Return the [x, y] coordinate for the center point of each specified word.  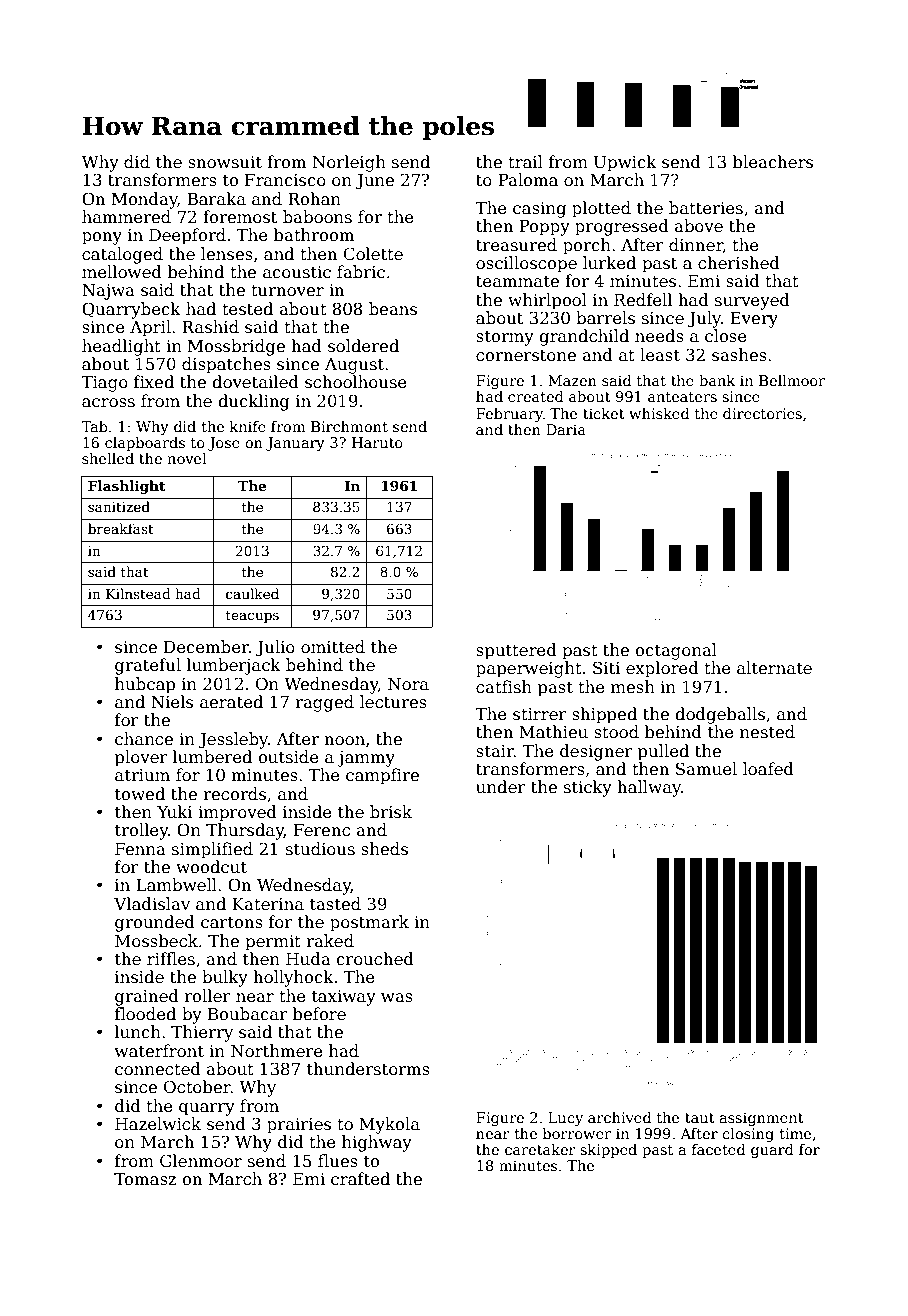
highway [377, 1143]
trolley [141, 831]
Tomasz [145, 1179]
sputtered [516, 651]
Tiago [104, 384]
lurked [609, 263]
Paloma [528, 180]
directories [762, 413]
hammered [126, 217]
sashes [739, 355]
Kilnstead [138, 593]
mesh [633, 687]
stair [495, 751]
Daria [566, 429]
